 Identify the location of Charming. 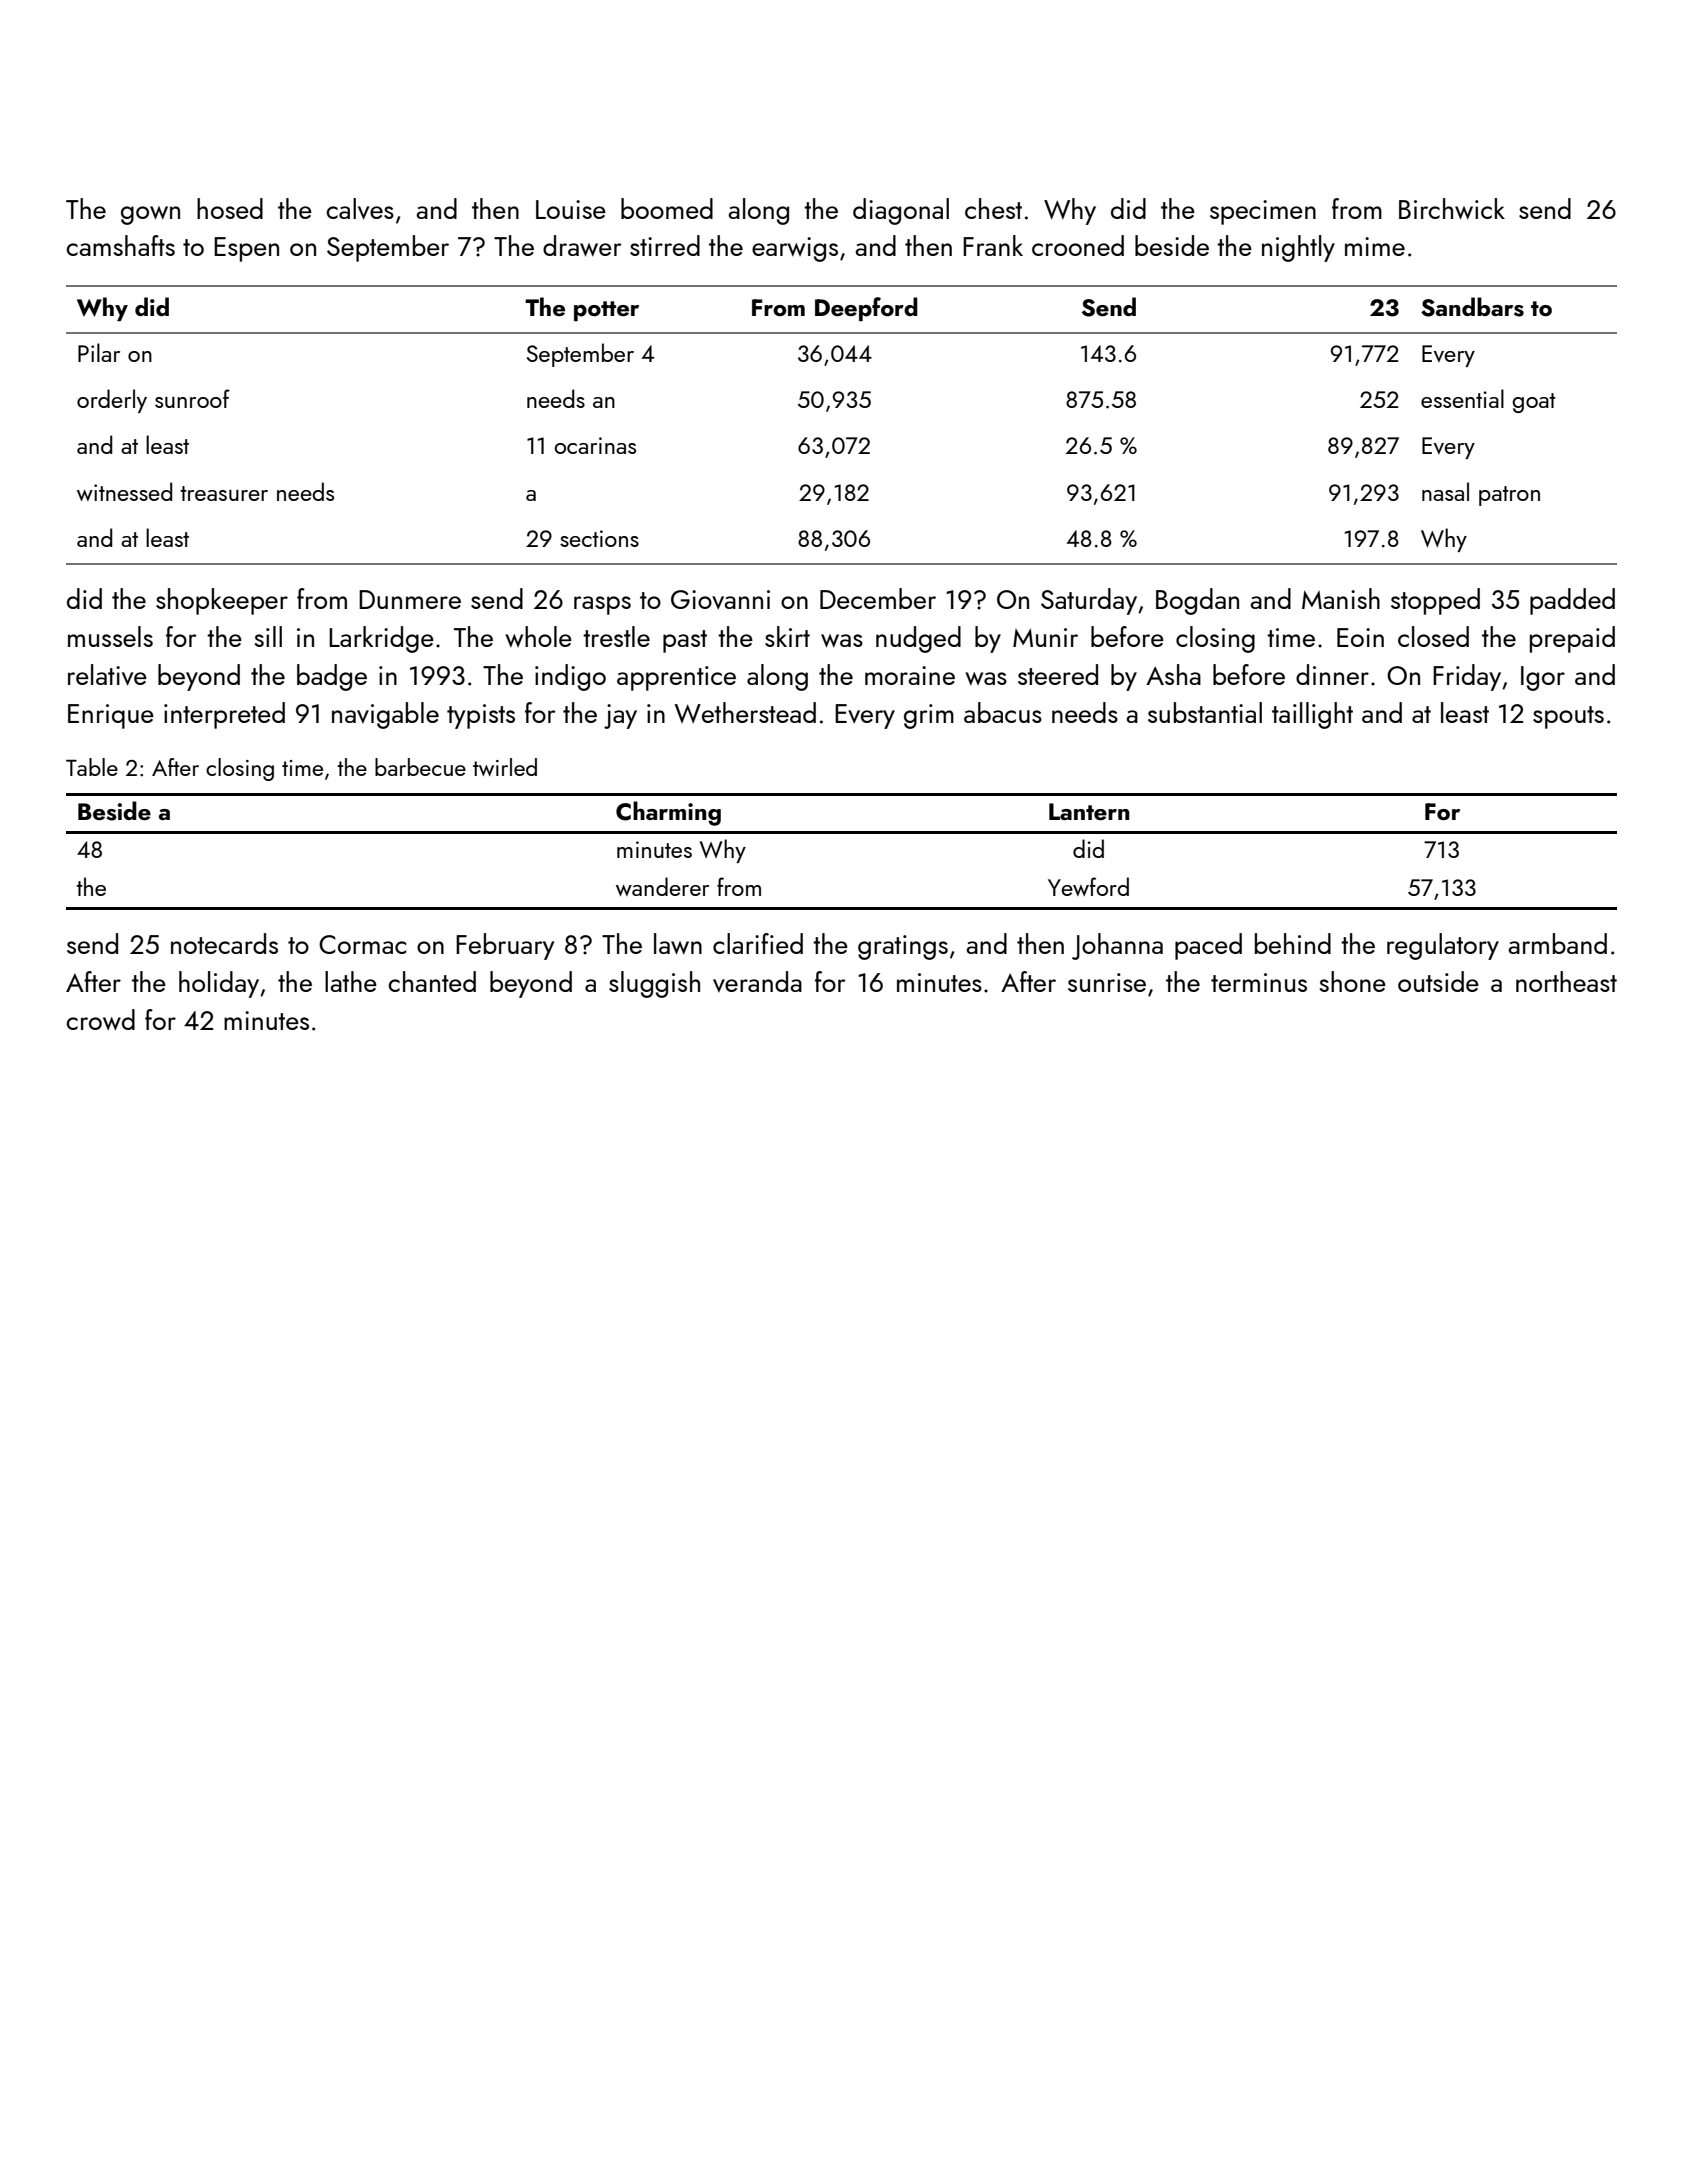
(668, 813).
